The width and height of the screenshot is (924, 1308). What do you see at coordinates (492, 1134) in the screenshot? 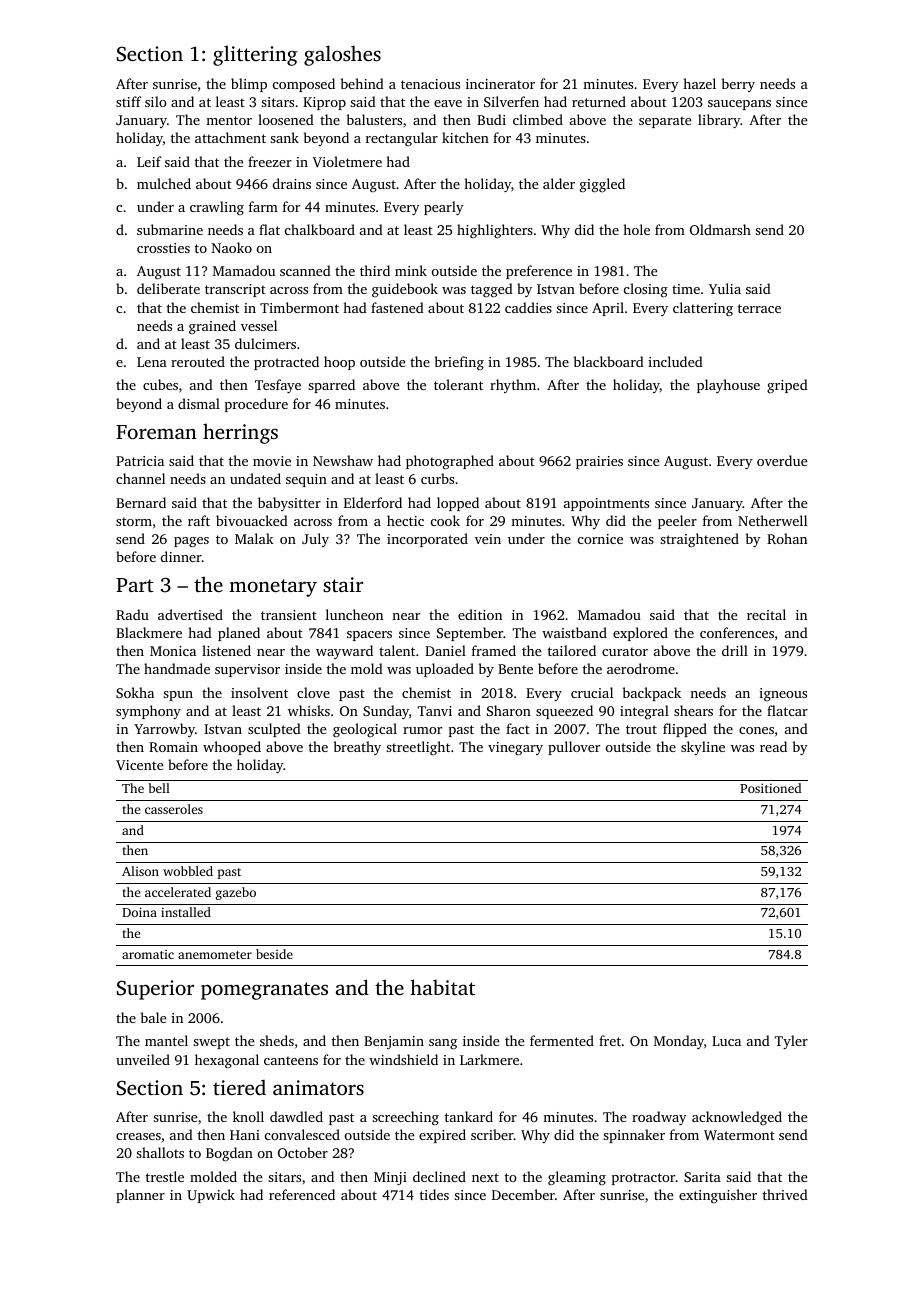
I see `scriber` at bounding box center [492, 1134].
